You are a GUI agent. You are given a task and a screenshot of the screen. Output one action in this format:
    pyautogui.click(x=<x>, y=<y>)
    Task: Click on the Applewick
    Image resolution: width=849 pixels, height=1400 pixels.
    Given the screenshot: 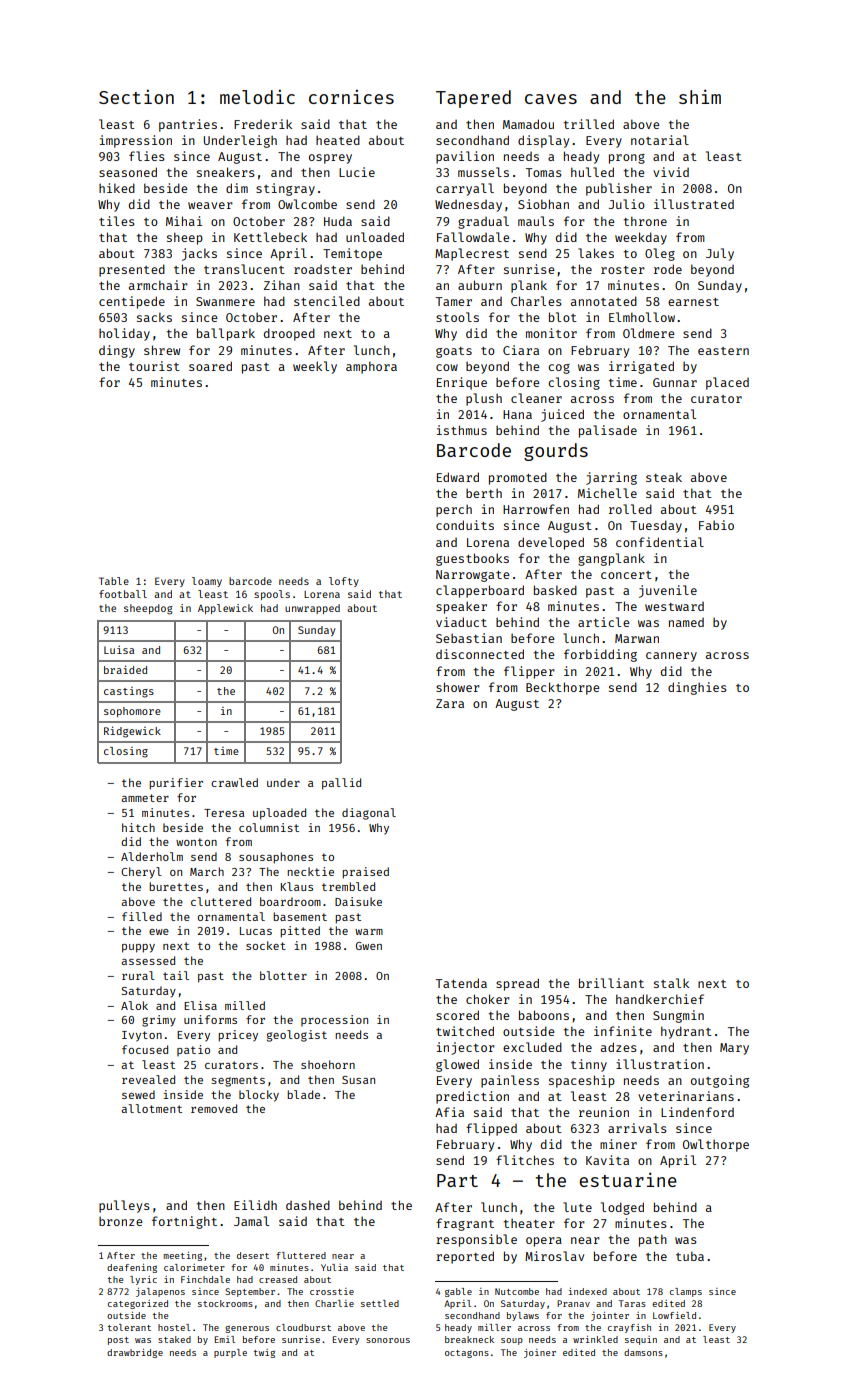 What is the action you would take?
    pyautogui.click(x=225, y=609)
